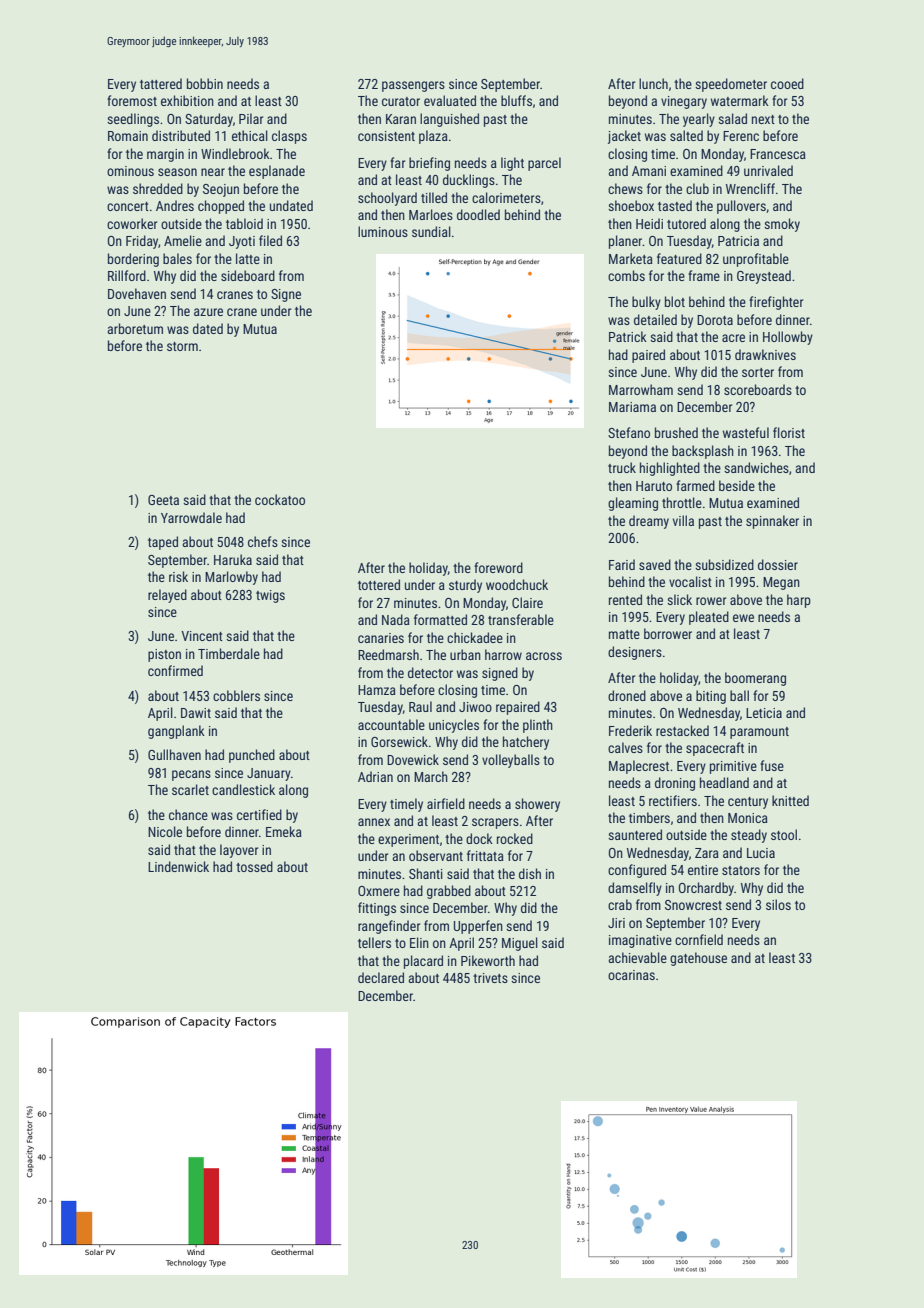 Image resolution: width=924 pixels, height=1308 pixels. Describe the element at coordinates (527, 602) in the document. I see `Claire` at that location.
